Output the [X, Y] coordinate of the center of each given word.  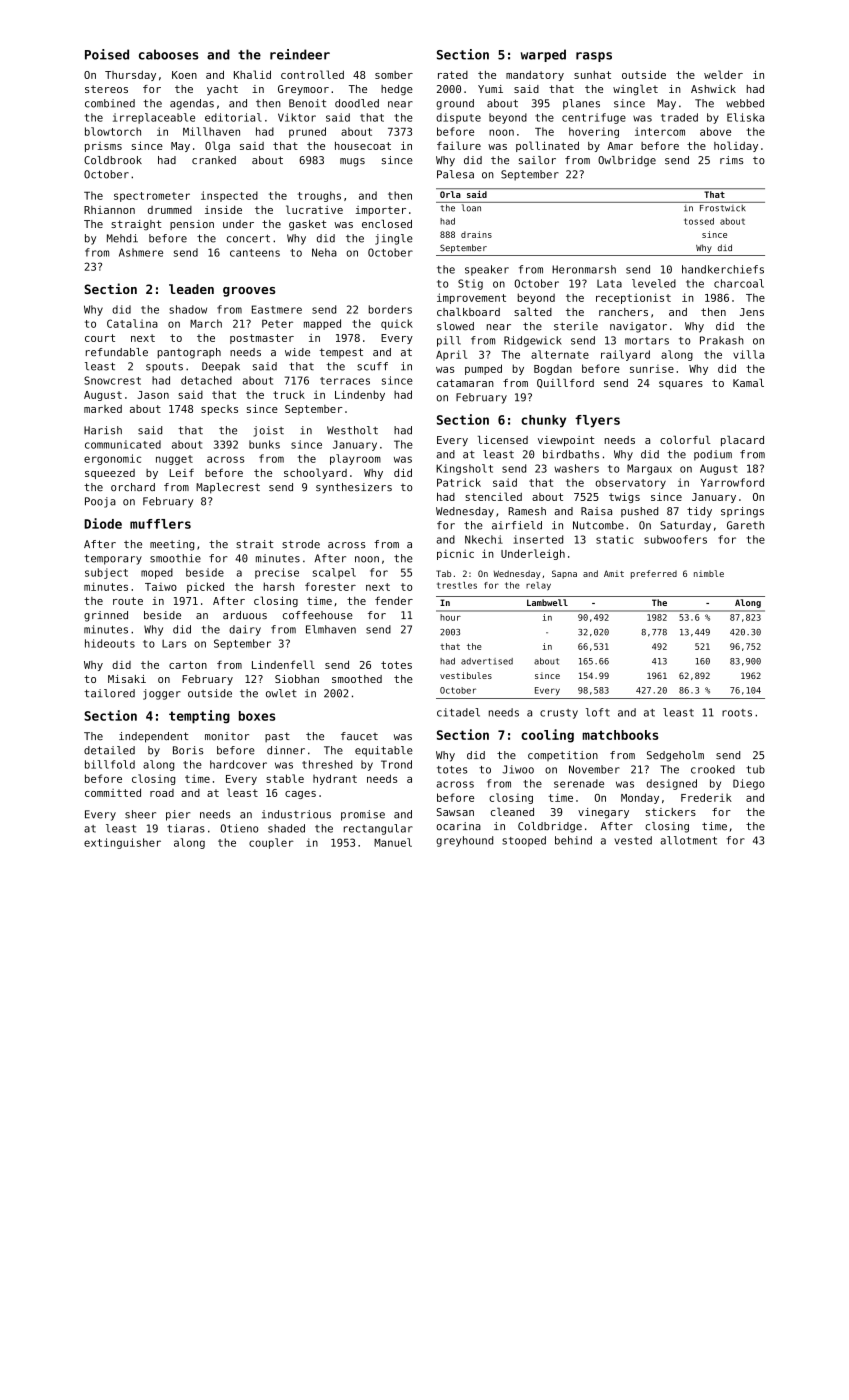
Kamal [748, 383]
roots [737, 713]
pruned [307, 132]
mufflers [160, 524]
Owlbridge [627, 161]
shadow [188, 309]
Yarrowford [732, 482]
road [162, 793]
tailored [109, 693]
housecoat [363, 145]
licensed [503, 440]
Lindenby [360, 395]
